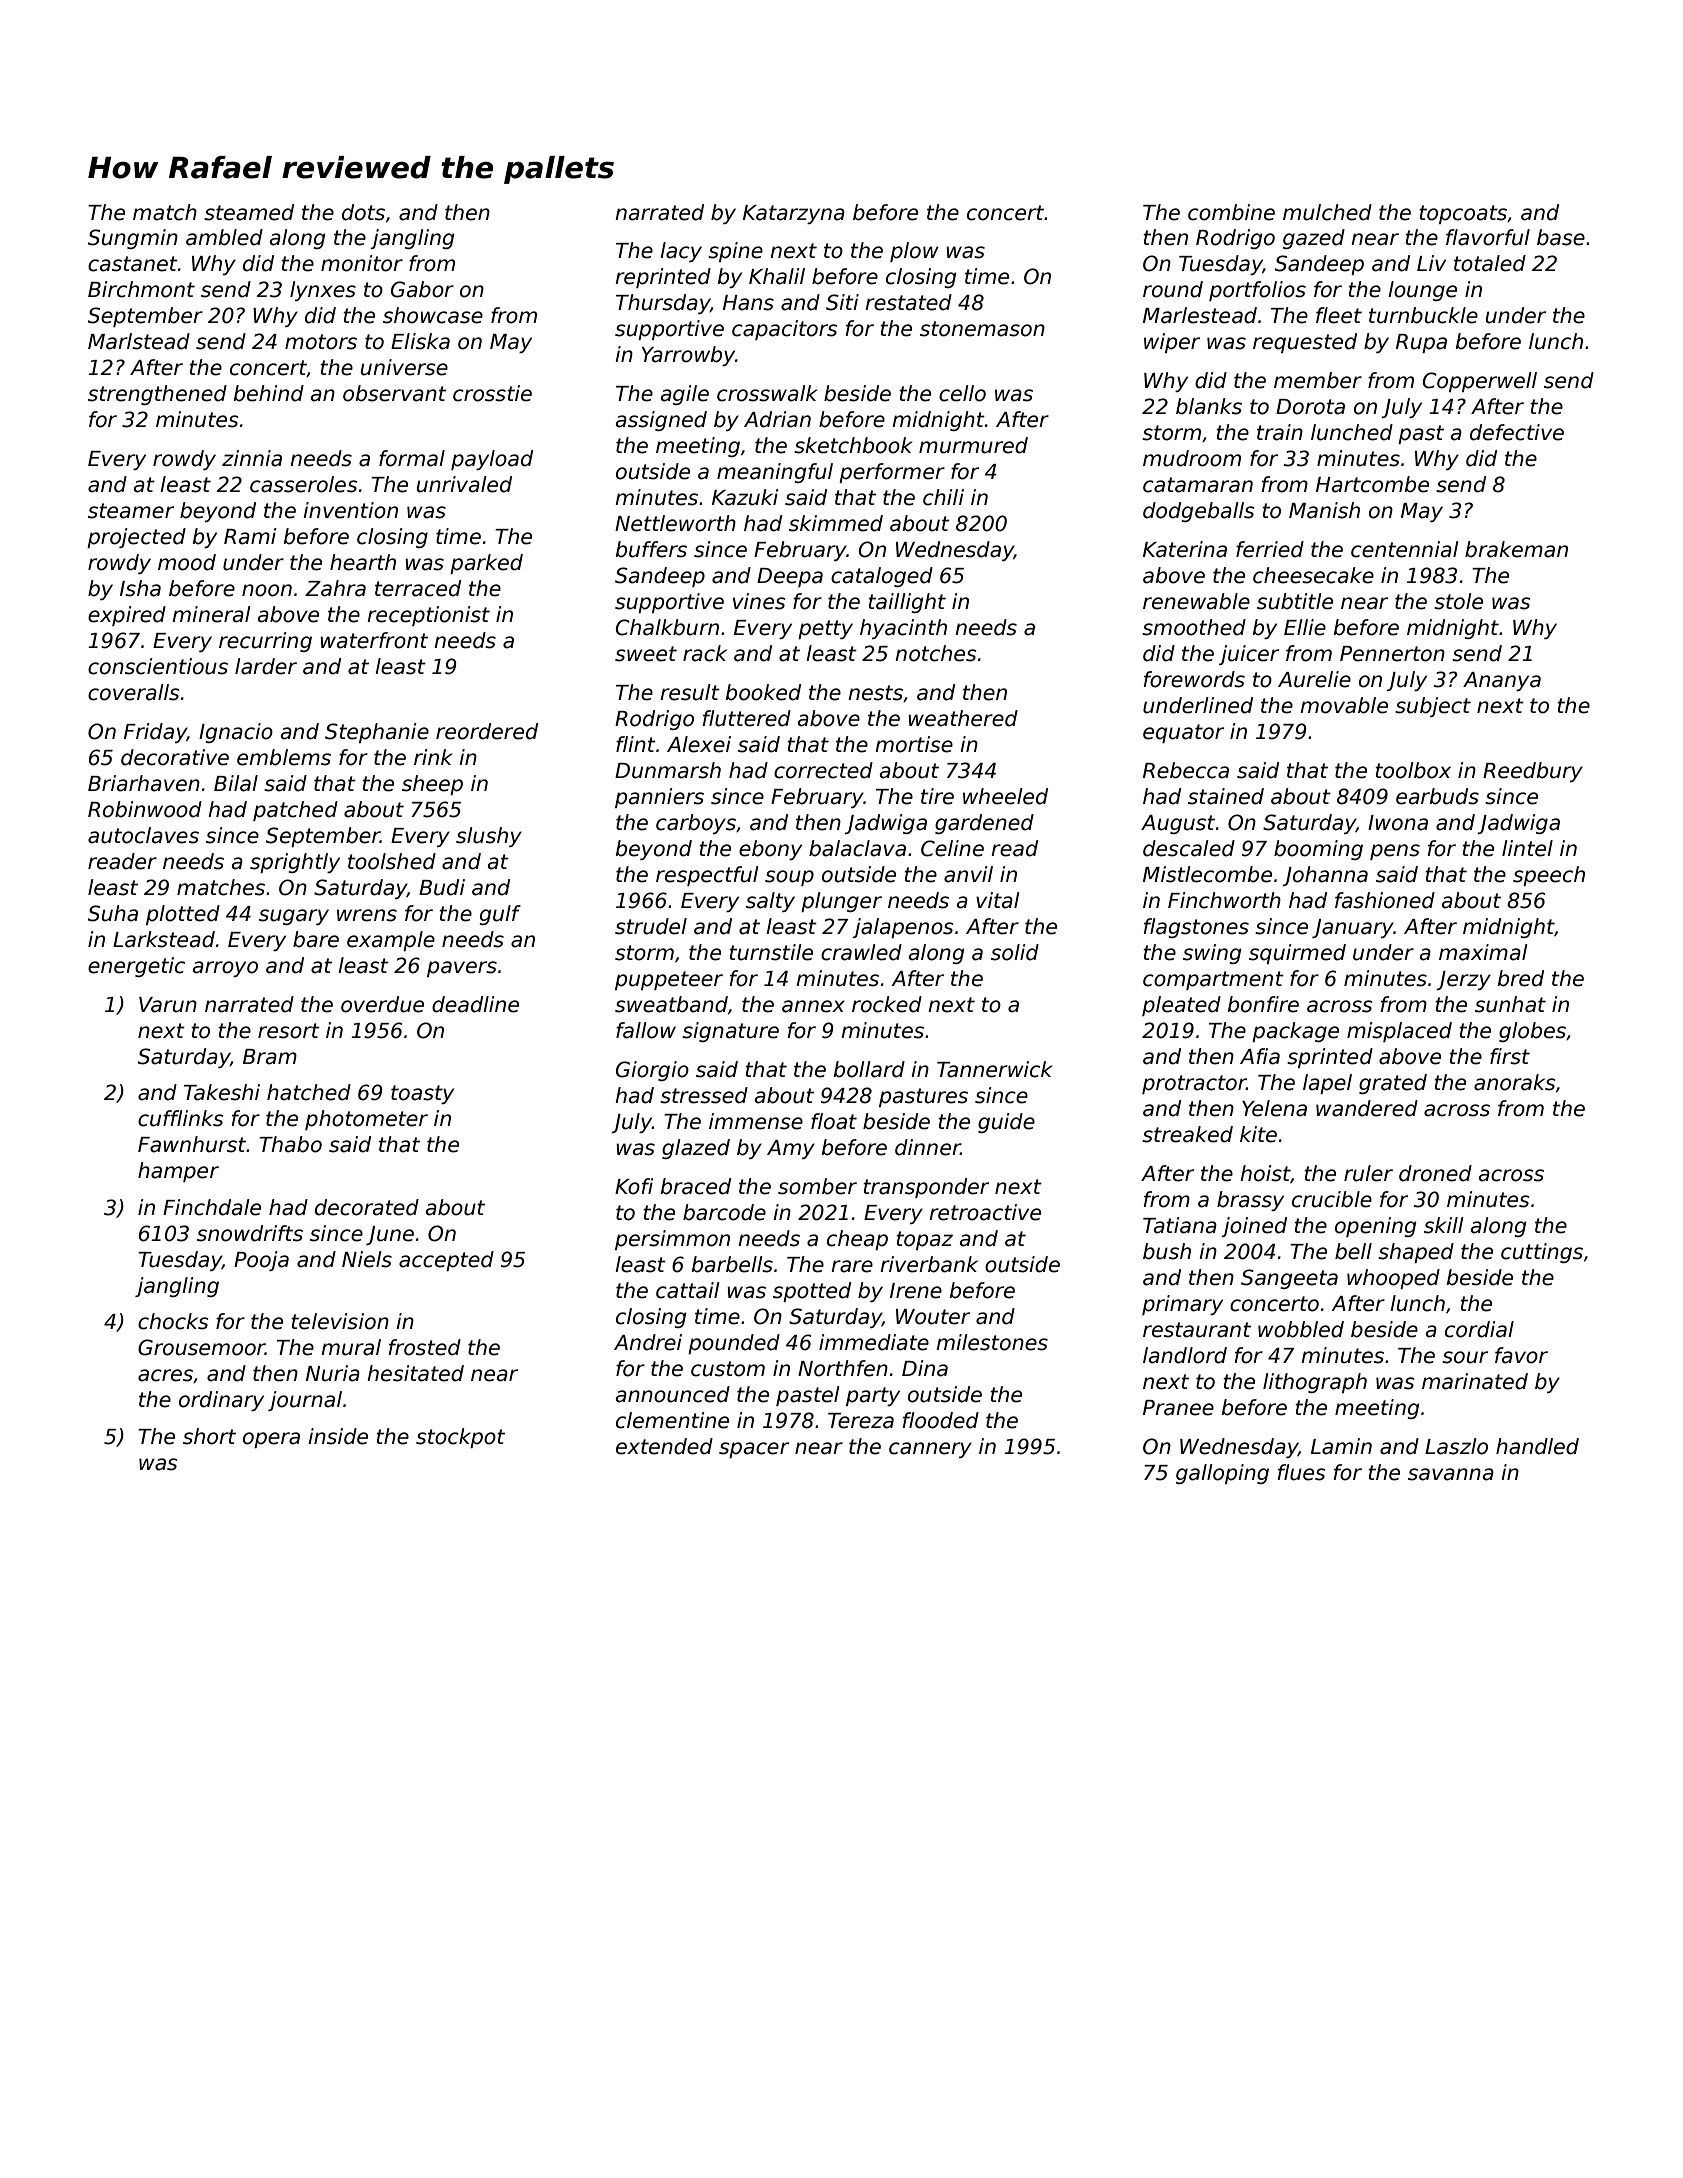 The width and height of the screenshot is (1683, 2178). I want to click on sprightly, so click(295, 863).
